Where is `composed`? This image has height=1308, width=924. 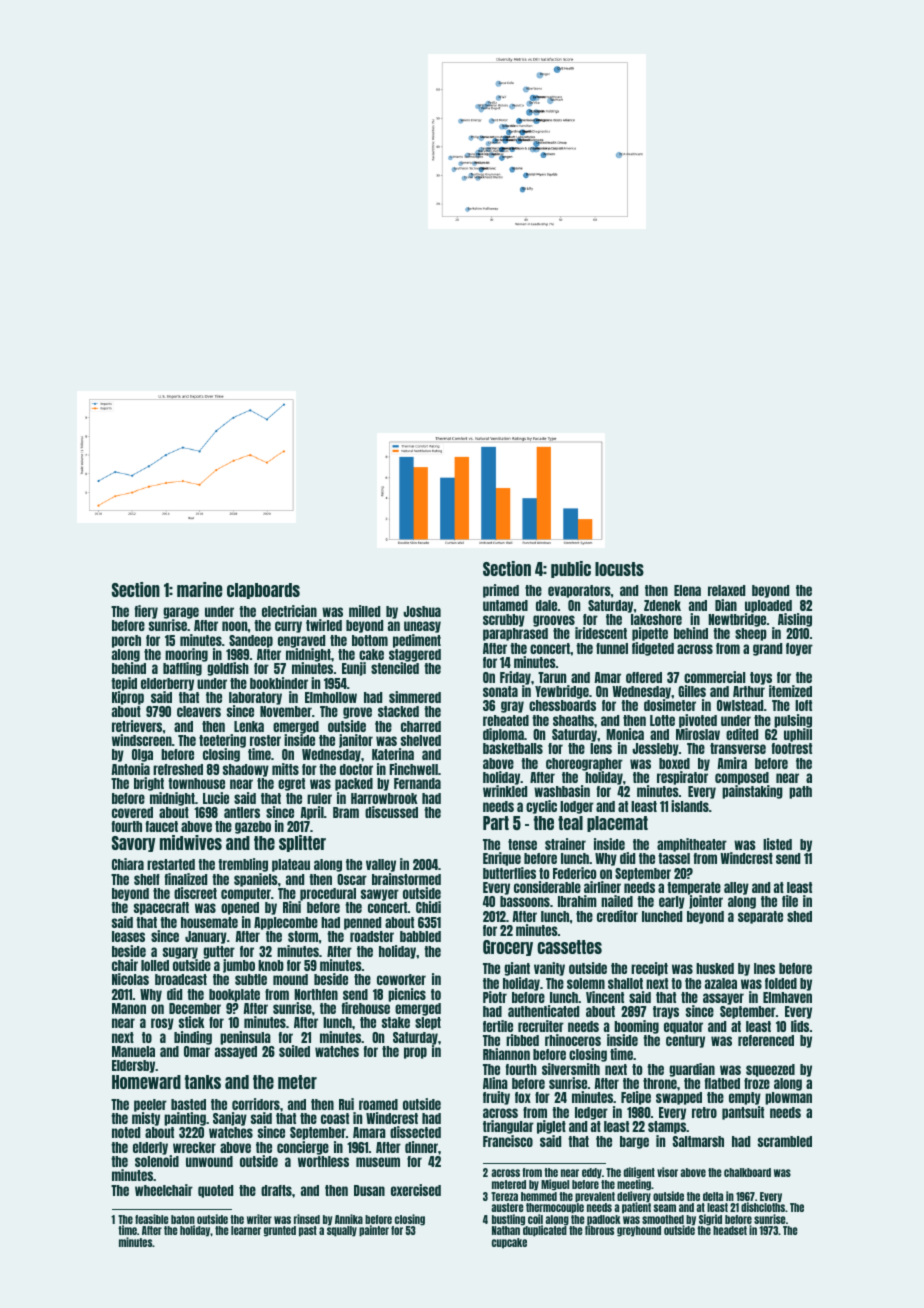
composed is located at coordinates (742, 779).
